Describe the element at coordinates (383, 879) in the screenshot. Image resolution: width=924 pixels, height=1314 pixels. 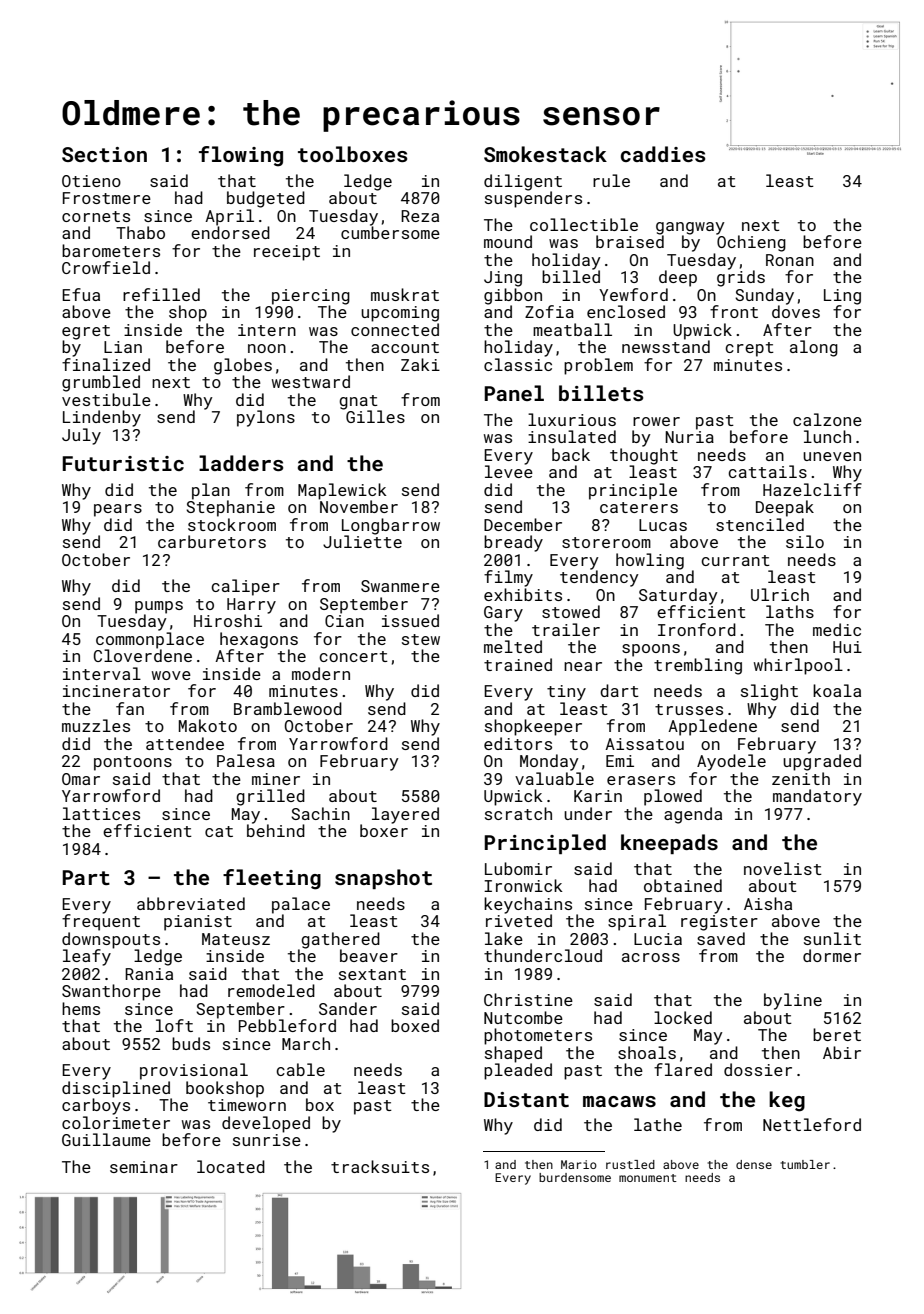
I see `snapshot` at that location.
